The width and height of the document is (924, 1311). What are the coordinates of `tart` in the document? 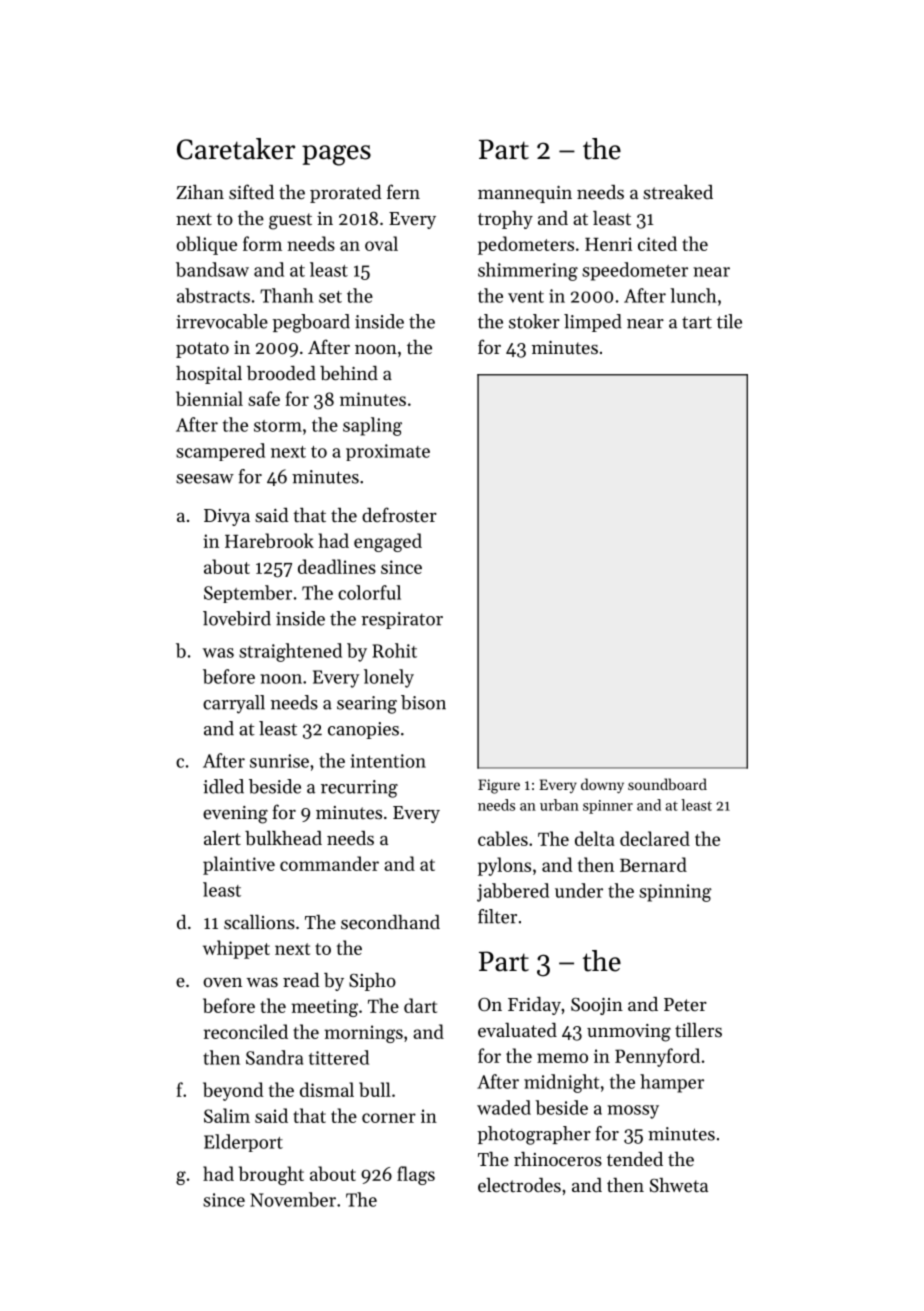 It's located at (697, 322).
